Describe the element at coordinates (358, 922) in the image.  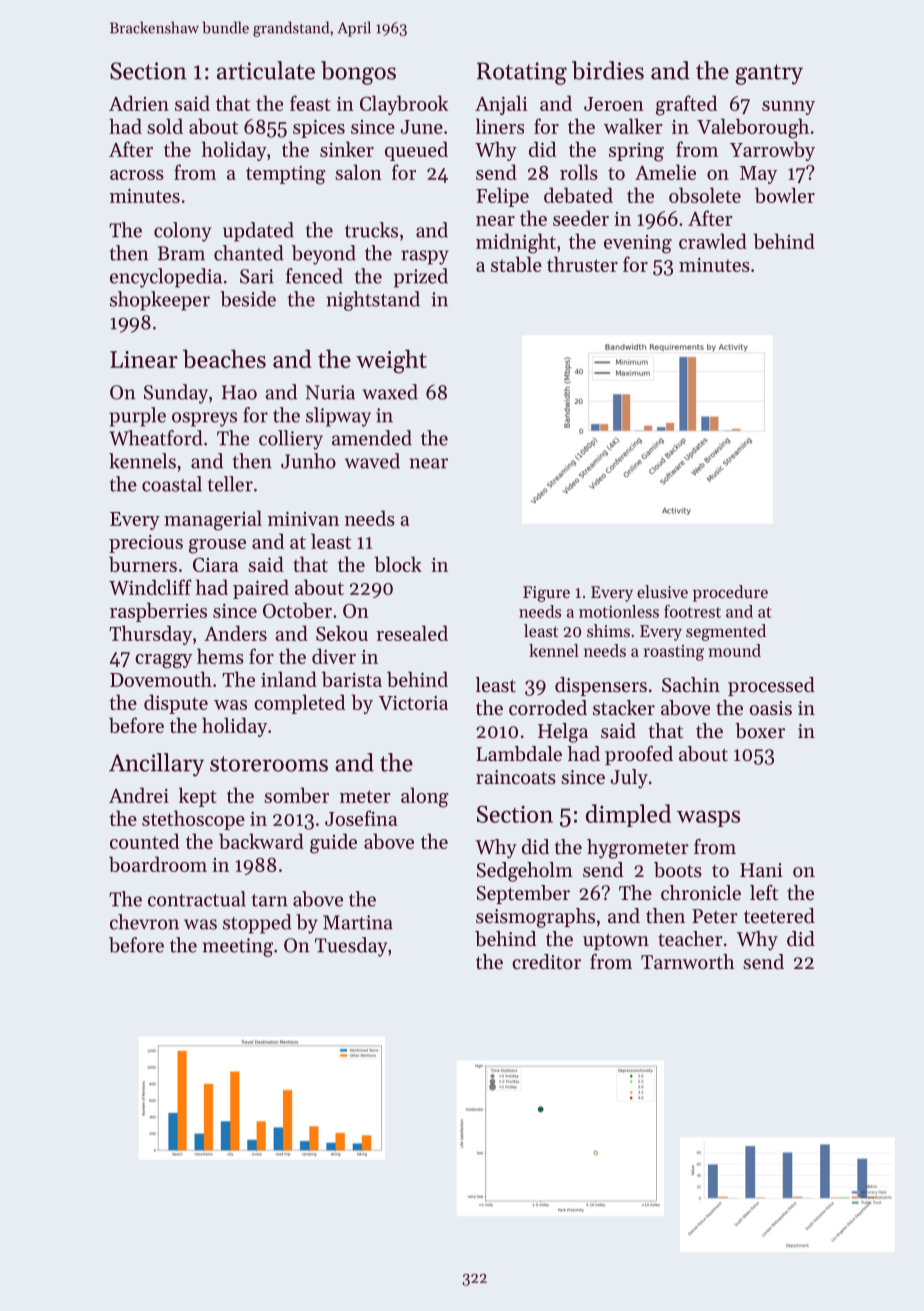
I see `Martina` at that location.
